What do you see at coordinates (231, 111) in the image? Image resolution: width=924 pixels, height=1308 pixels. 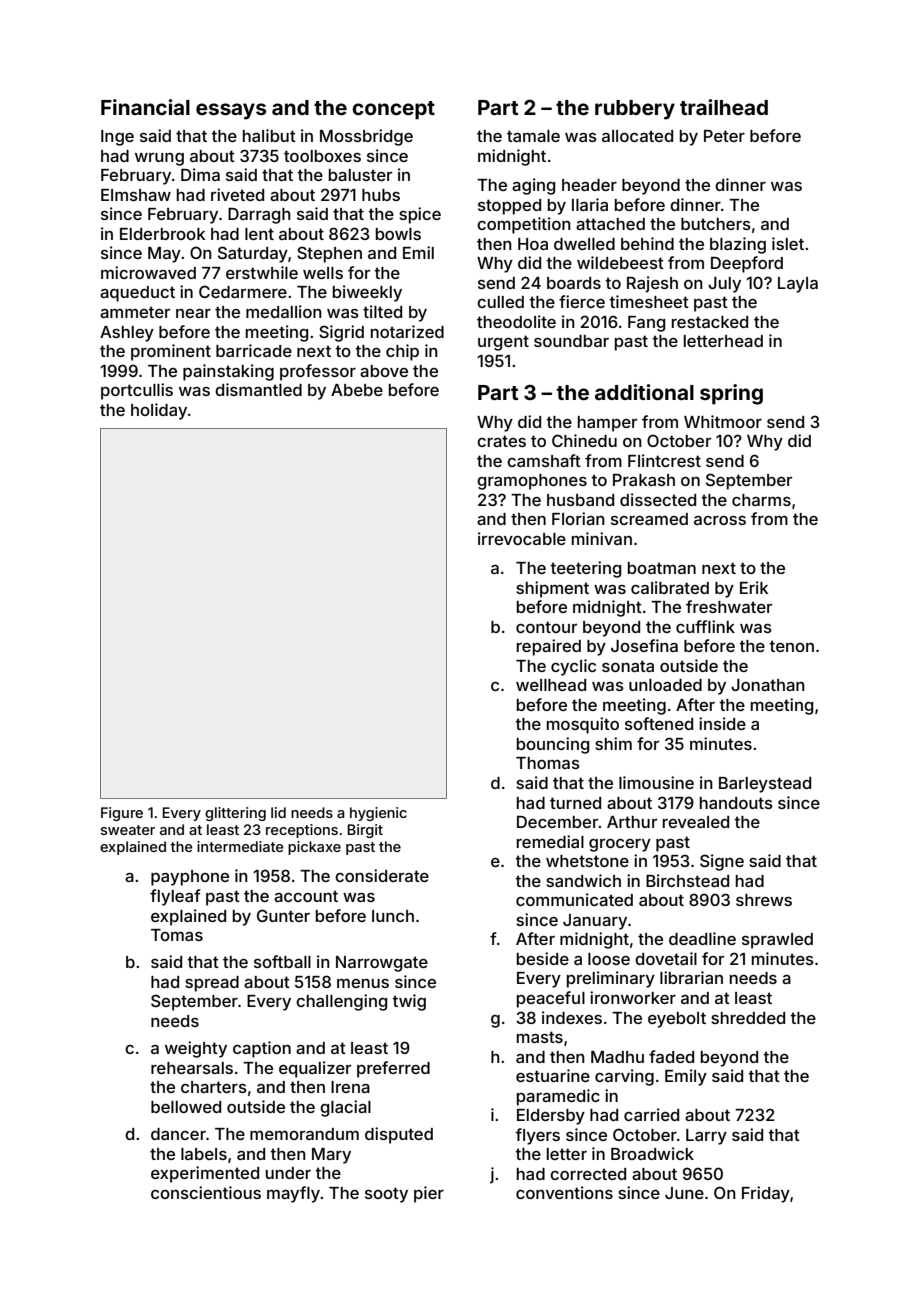 I see `essays` at bounding box center [231, 111].
